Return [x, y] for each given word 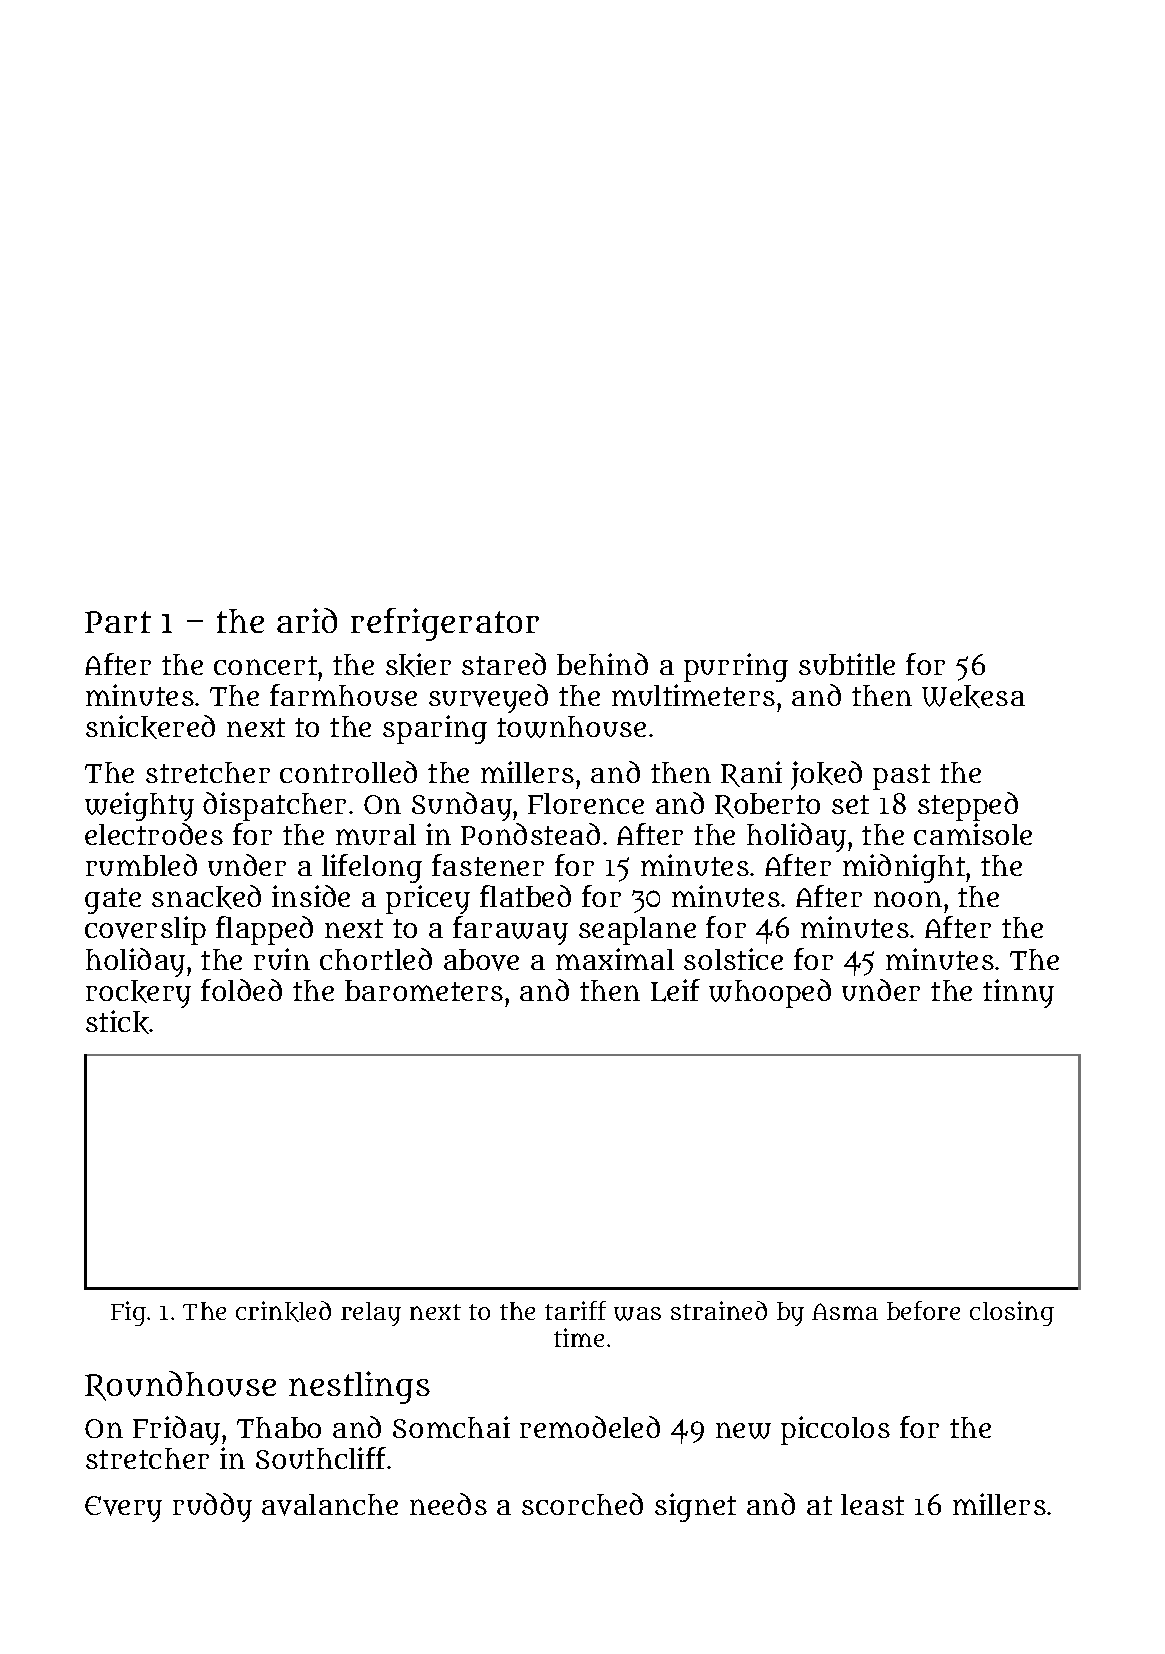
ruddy [212, 1507]
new [743, 1430]
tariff [575, 1310]
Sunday [462, 806]
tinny [1018, 993]
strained [719, 1310]
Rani [751, 774]
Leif [675, 990]
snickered [150, 727]
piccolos [835, 1430]
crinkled [283, 1311]
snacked [206, 897]
